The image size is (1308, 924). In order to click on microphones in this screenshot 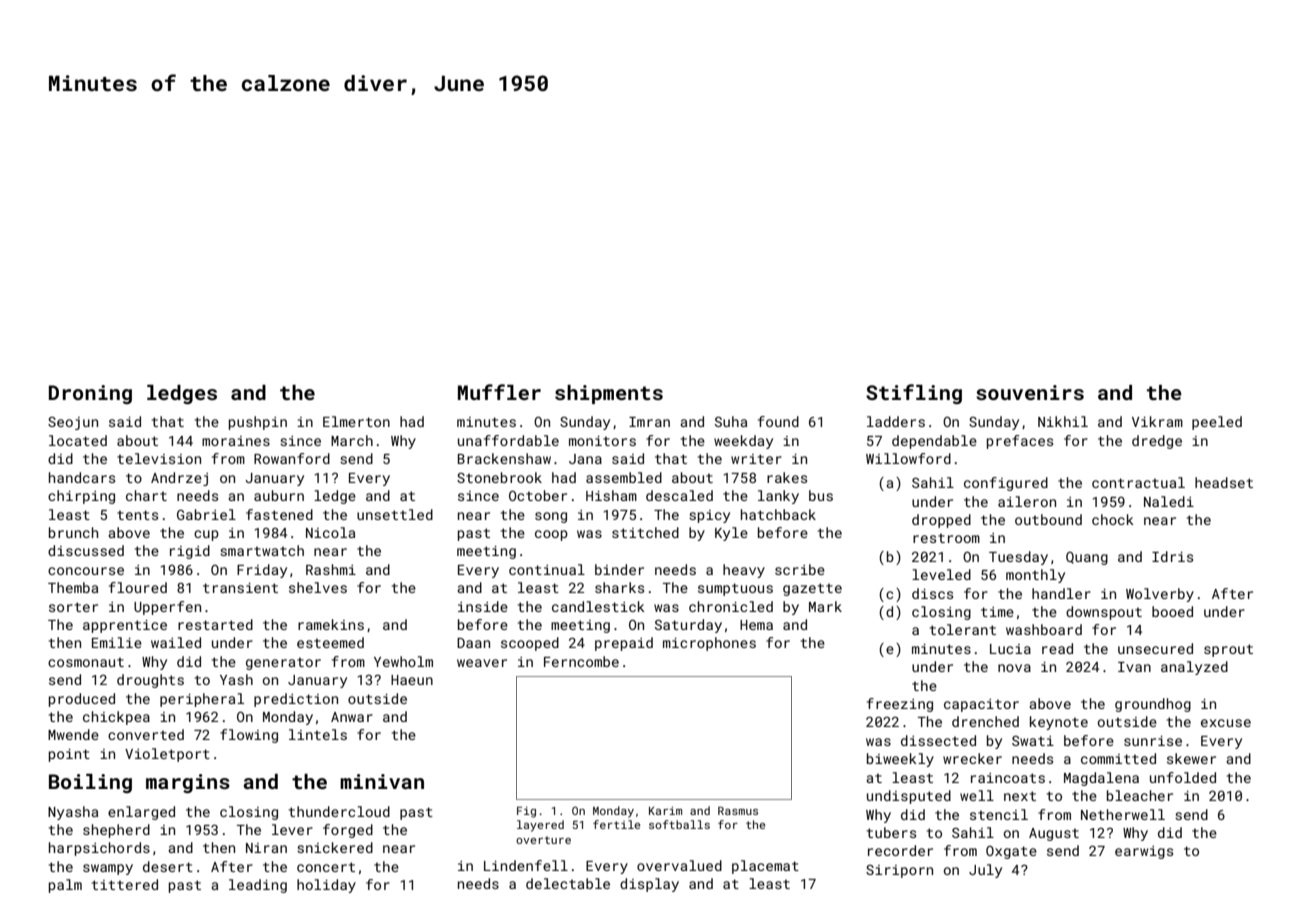, I will do `click(709, 644)`.
